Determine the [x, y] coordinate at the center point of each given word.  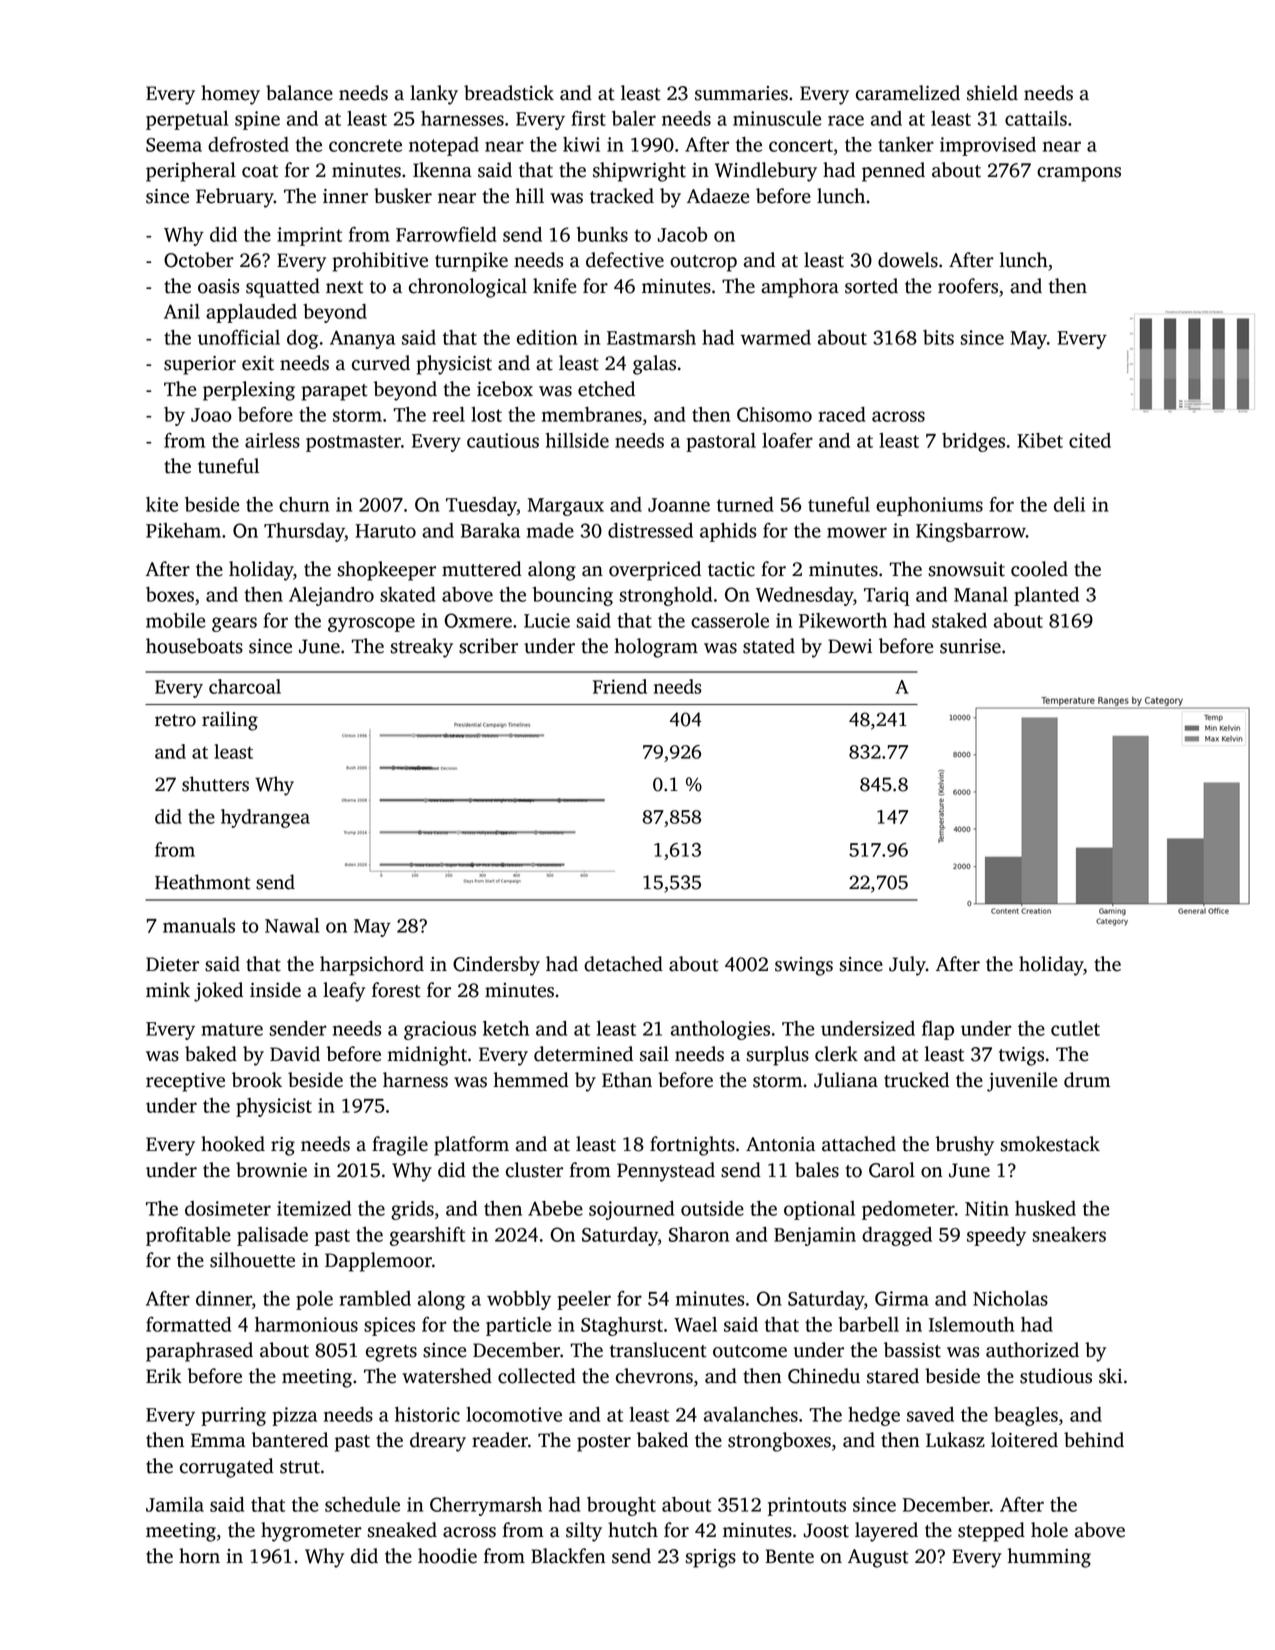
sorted [871, 286]
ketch [506, 1028]
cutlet [1075, 1028]
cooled [1039, 569]
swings [804, 966]
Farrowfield [446, 234]
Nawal [292, 925]
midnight [427, 1056]
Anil [182, 311]
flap [938, 1030]
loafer [787, 440]
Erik [164, 1375]
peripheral [191, 172]
